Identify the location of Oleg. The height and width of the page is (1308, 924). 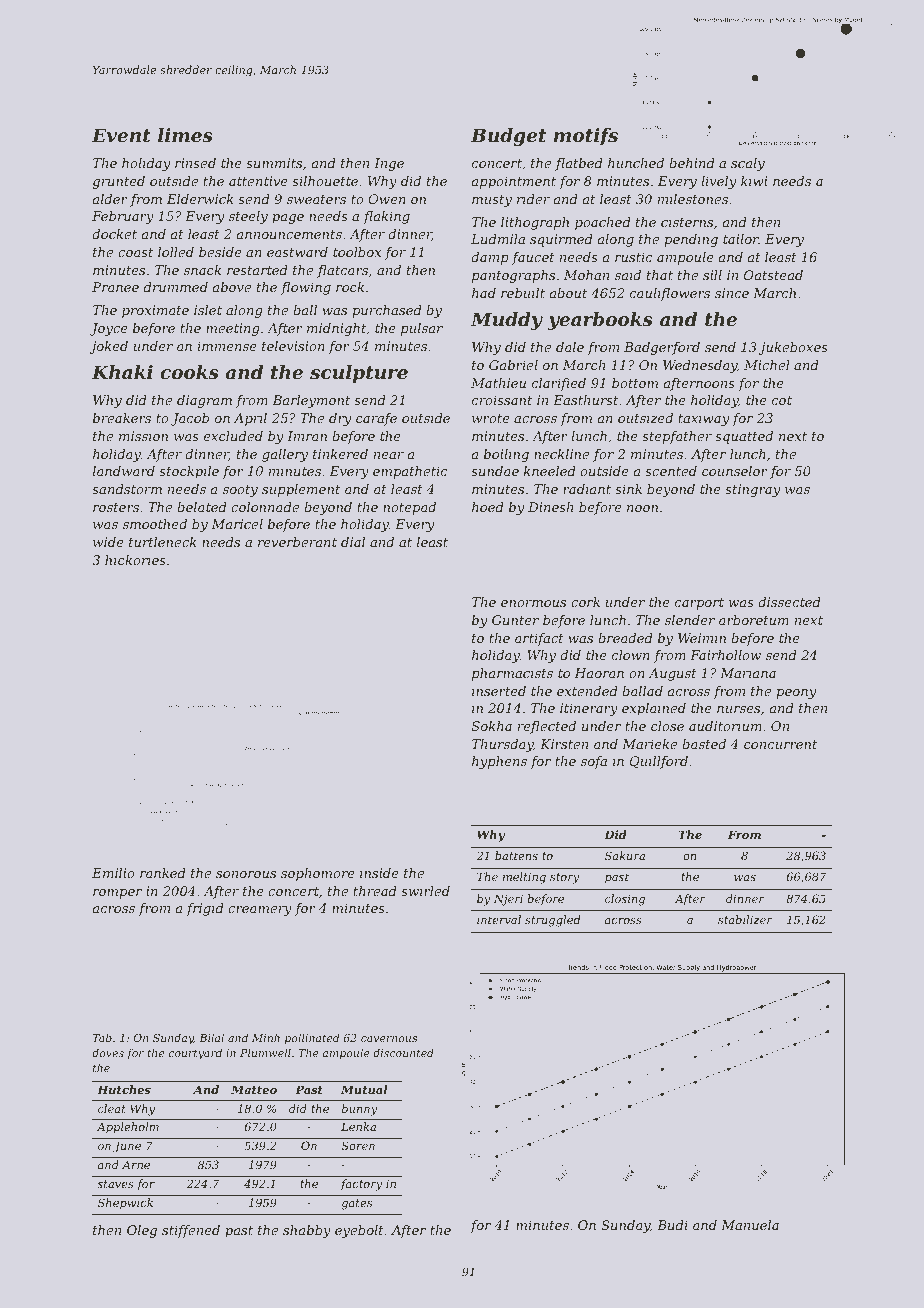
(142, 1231).
